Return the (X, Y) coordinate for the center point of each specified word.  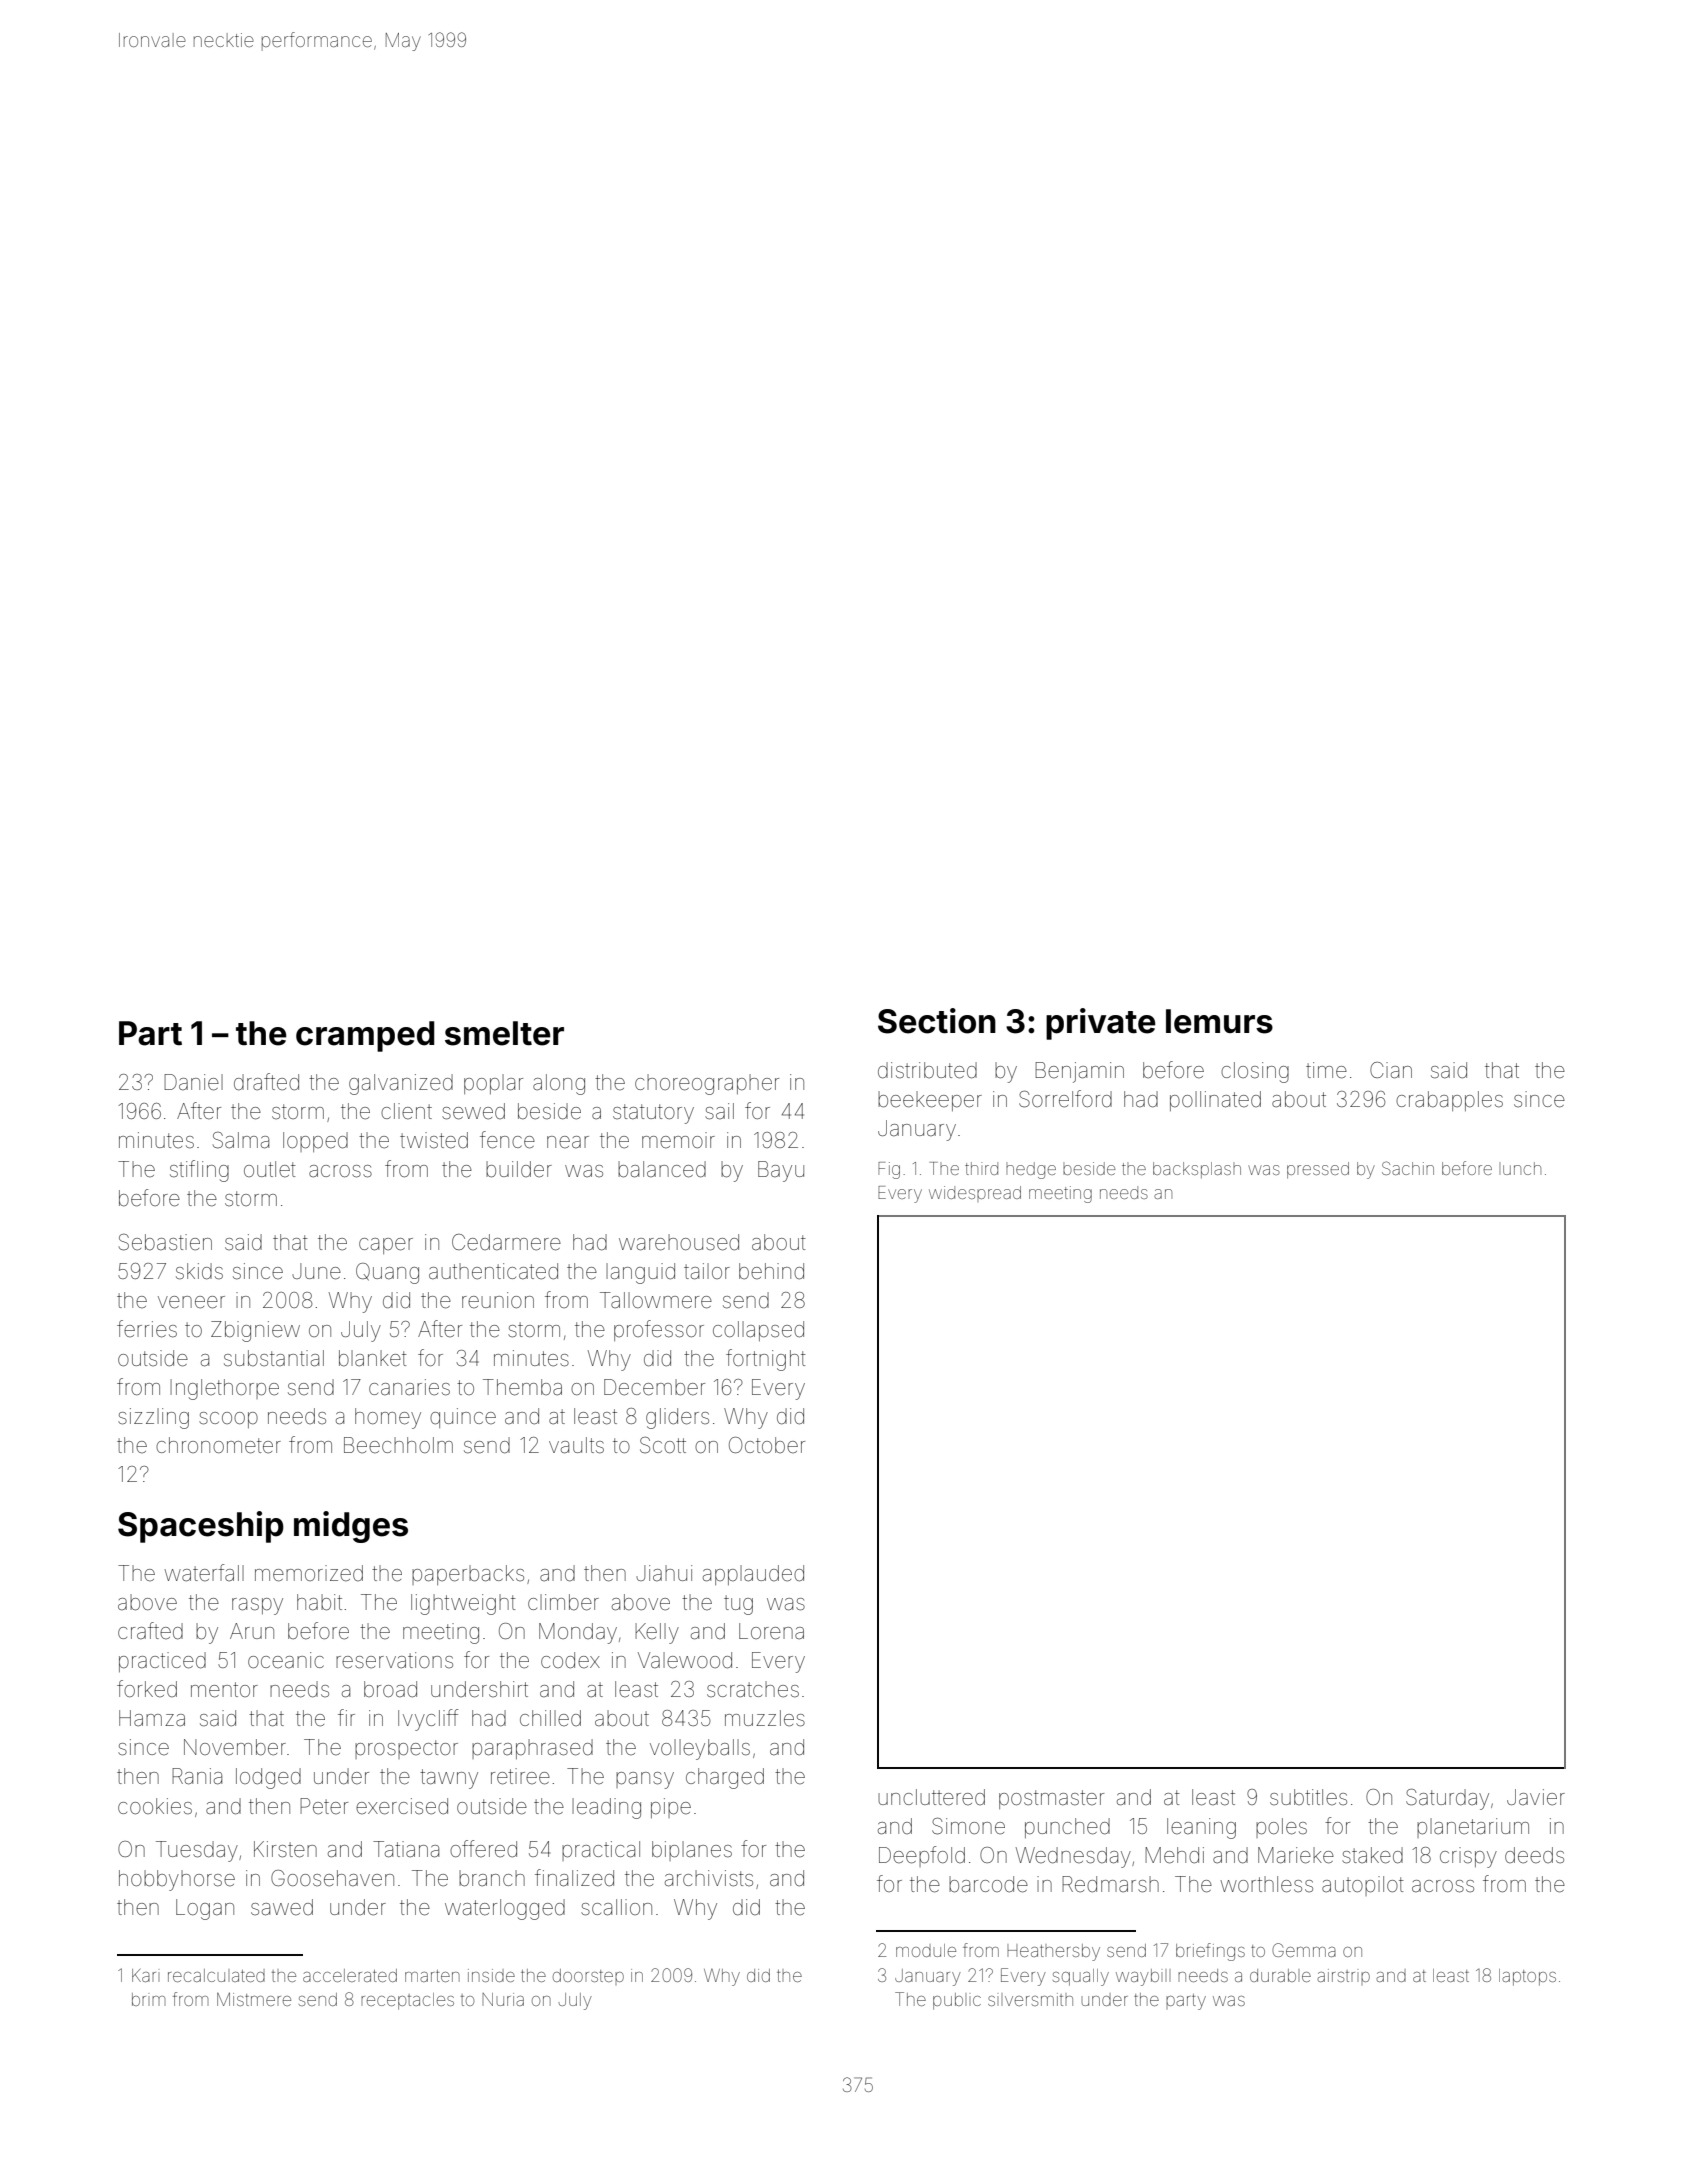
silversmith (1030, 1999)
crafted (150, 1631)
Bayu (781, 1171)
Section (937, 1021)
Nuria (503, 1999)
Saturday (1447, 1799)
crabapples (1449, 1101)
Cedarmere (506, 1242)
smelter (504, 1033)
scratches (753, 1689)
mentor (224, 1690)
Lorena (771, 1631)
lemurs (1219, 1021)
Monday (578, 1633)
